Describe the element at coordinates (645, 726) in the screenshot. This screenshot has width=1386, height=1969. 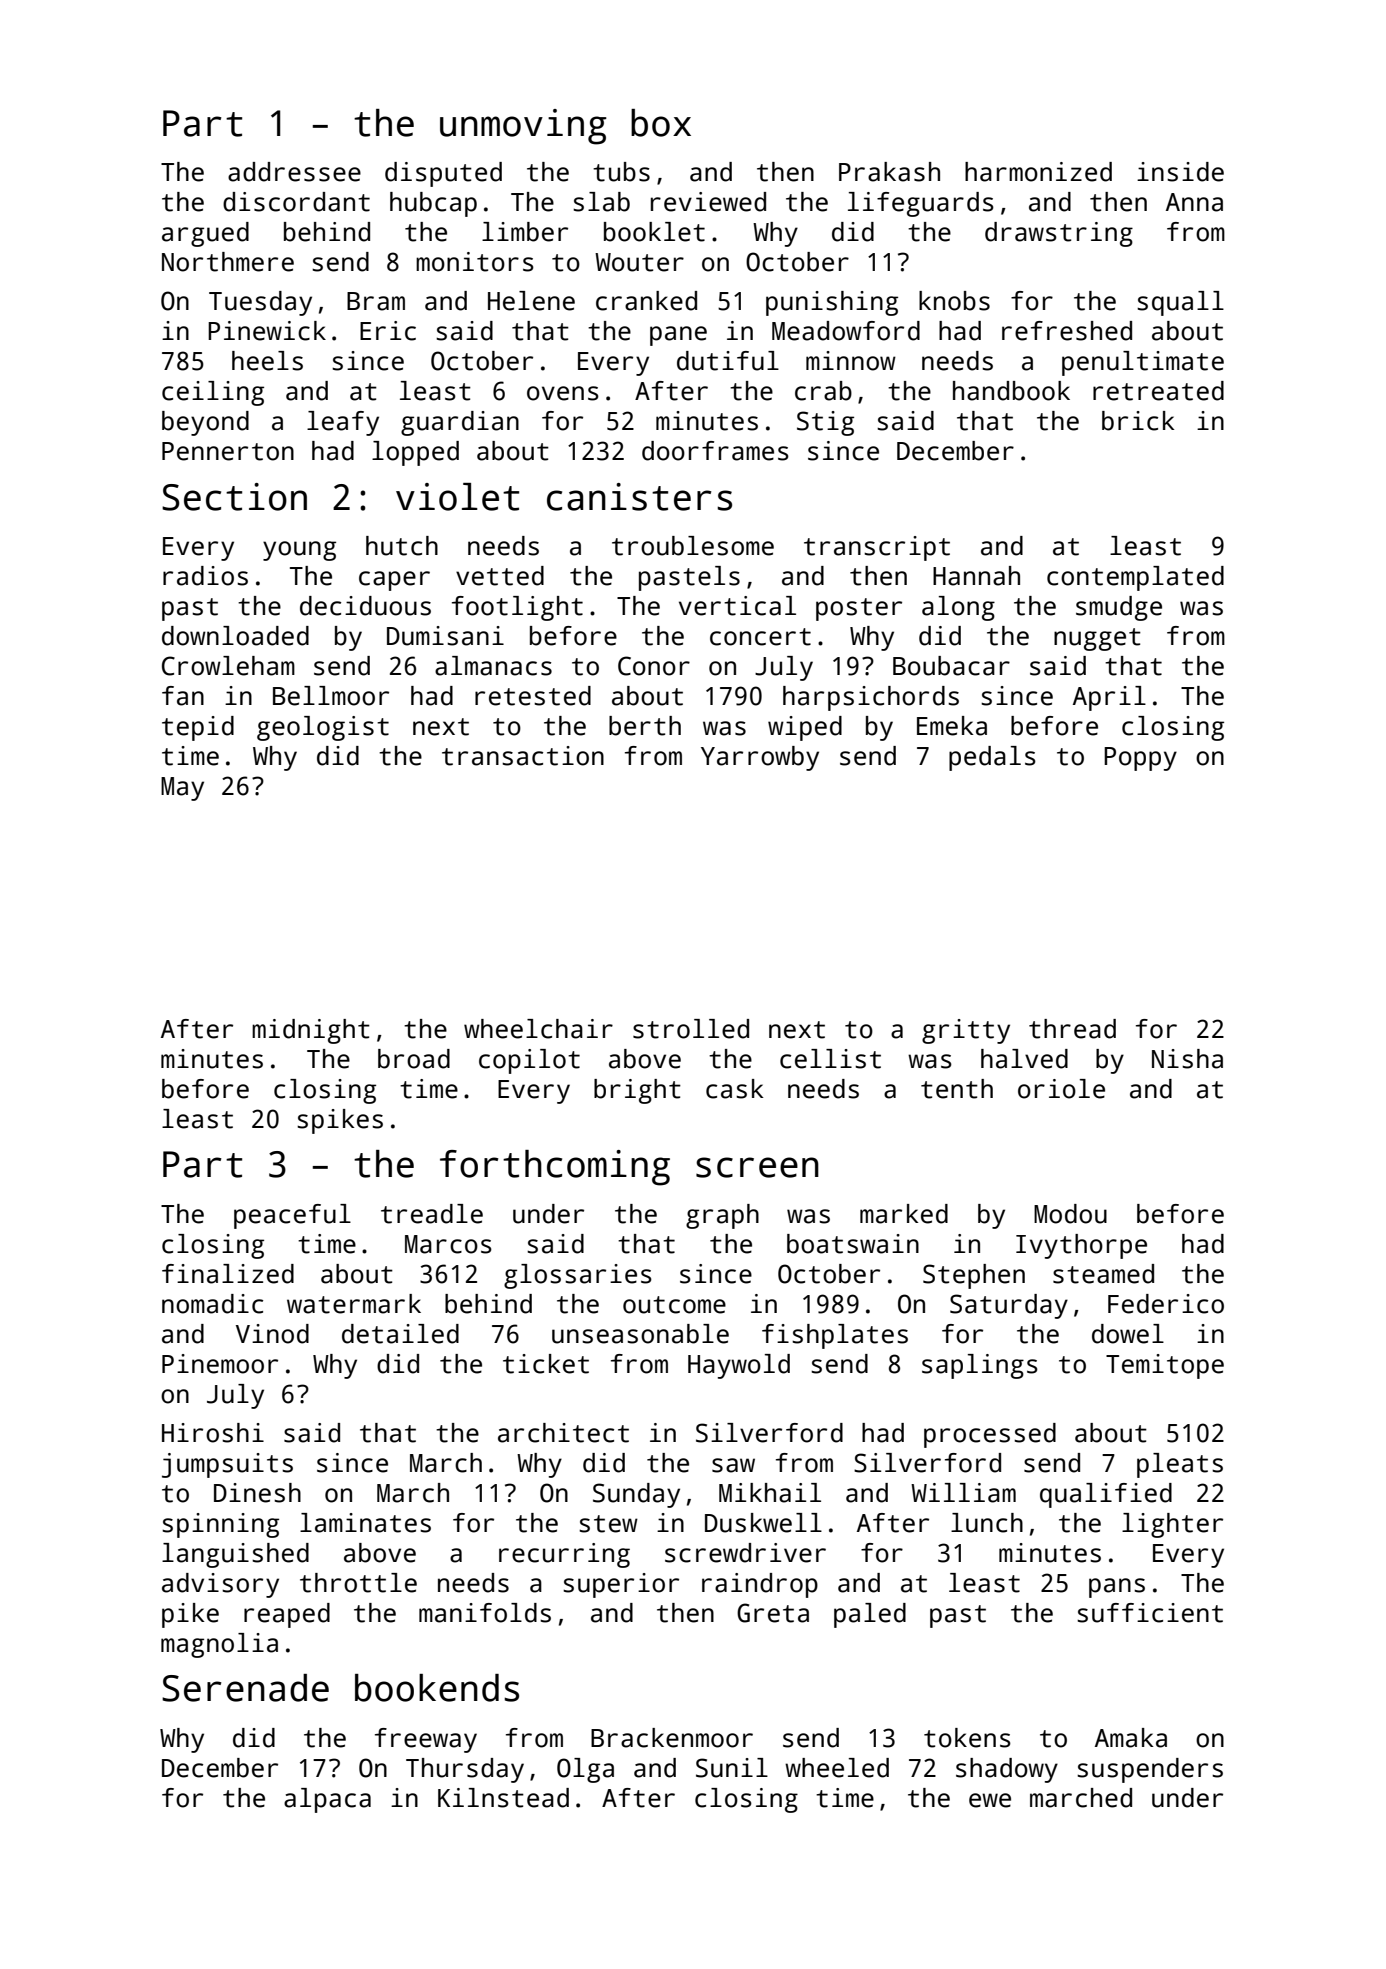
I see `berth` at that location.
